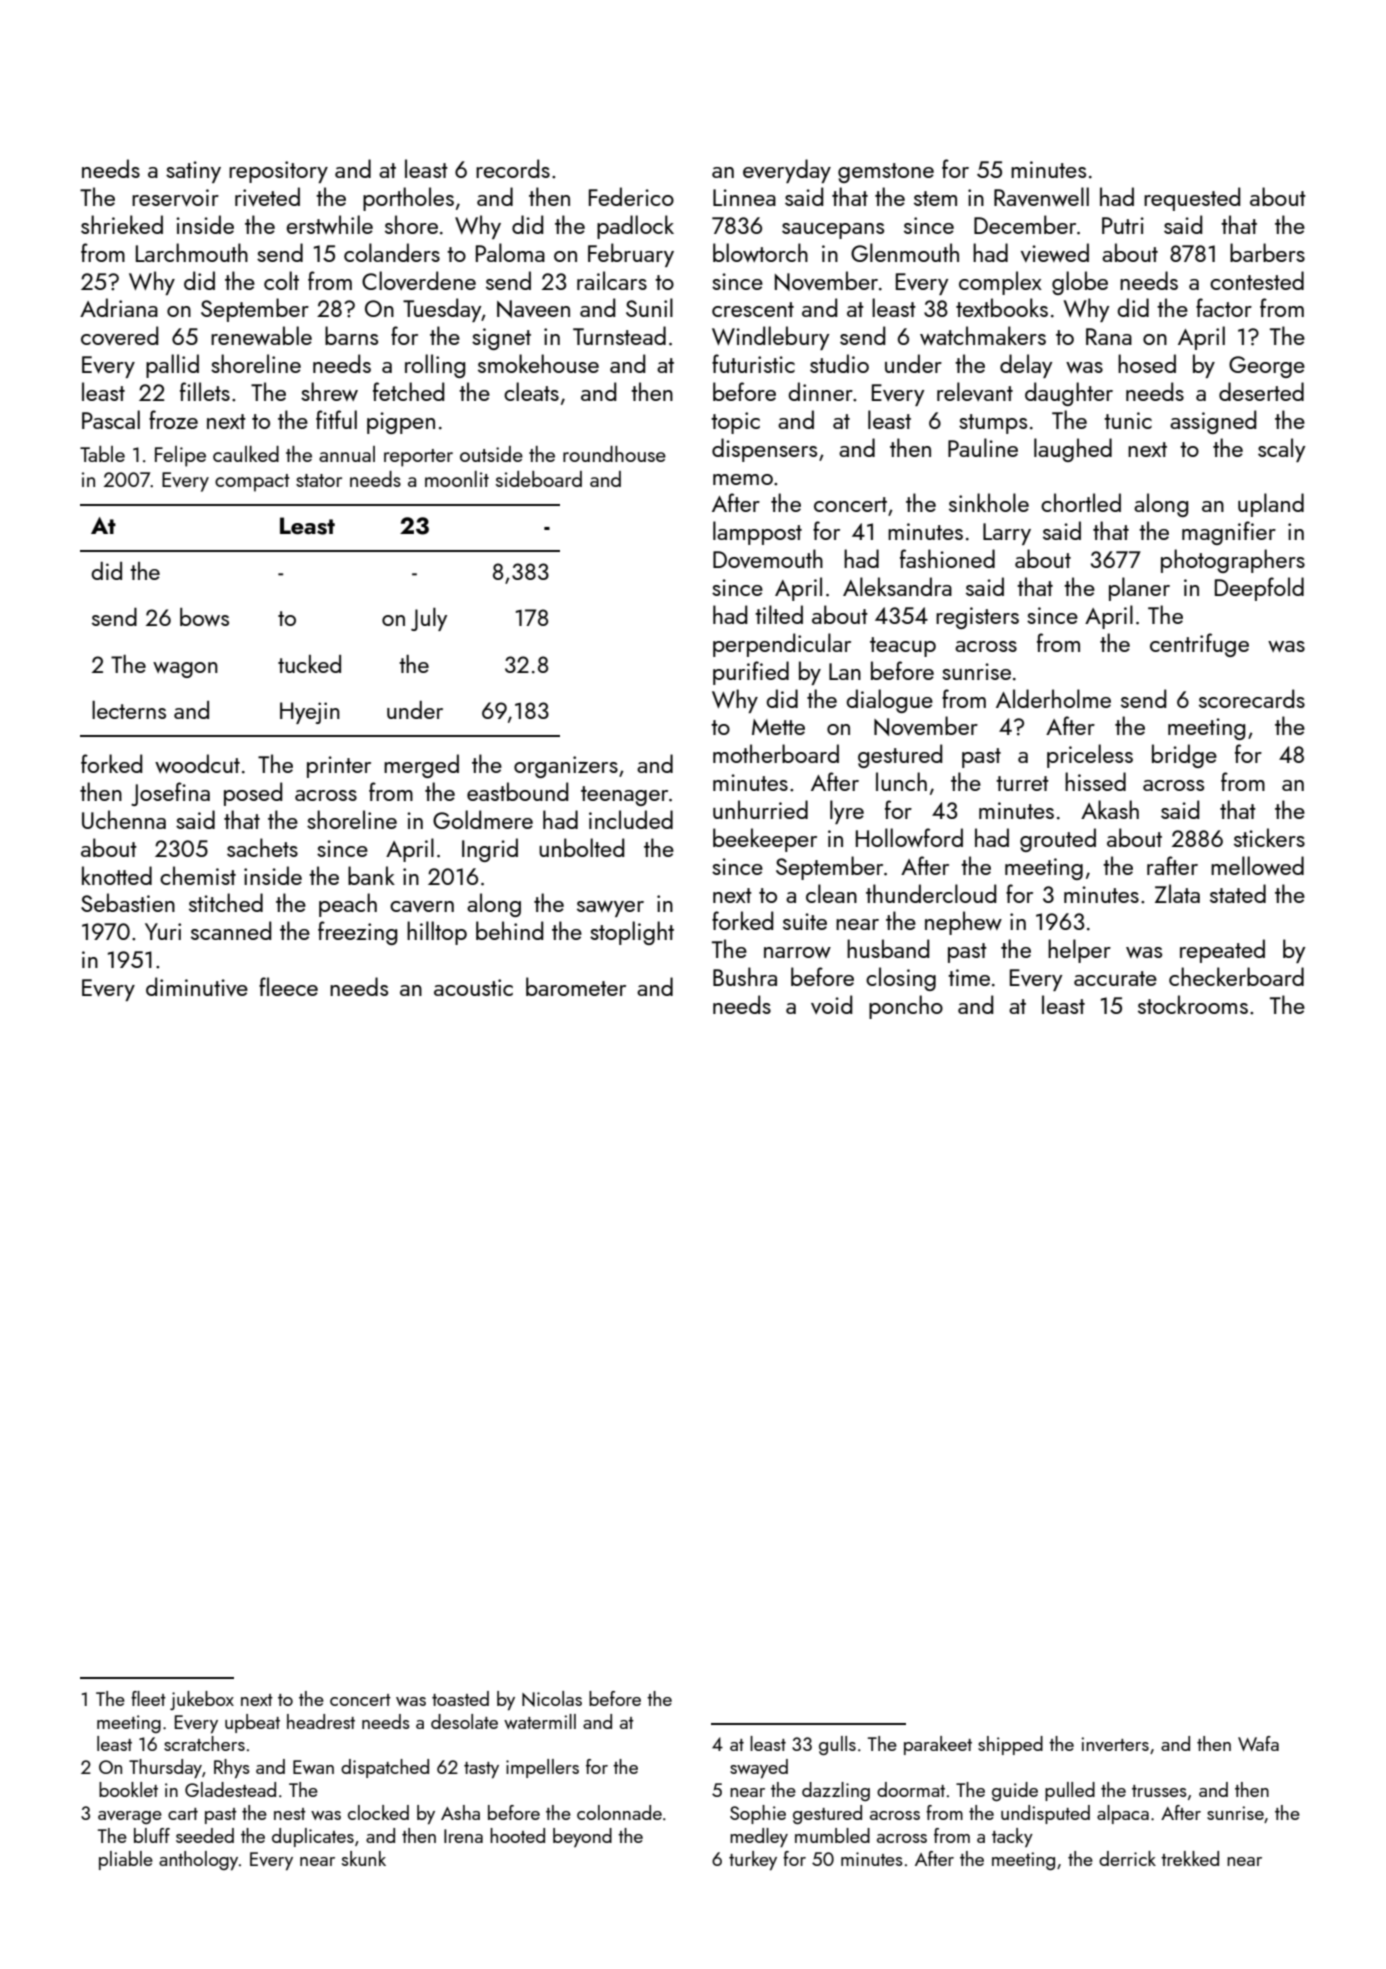 This image has width=1386, height=1969. What do you see at coordinates (197, 986) in the image?
I see `diminutive` at bounding box center [197, 986].
